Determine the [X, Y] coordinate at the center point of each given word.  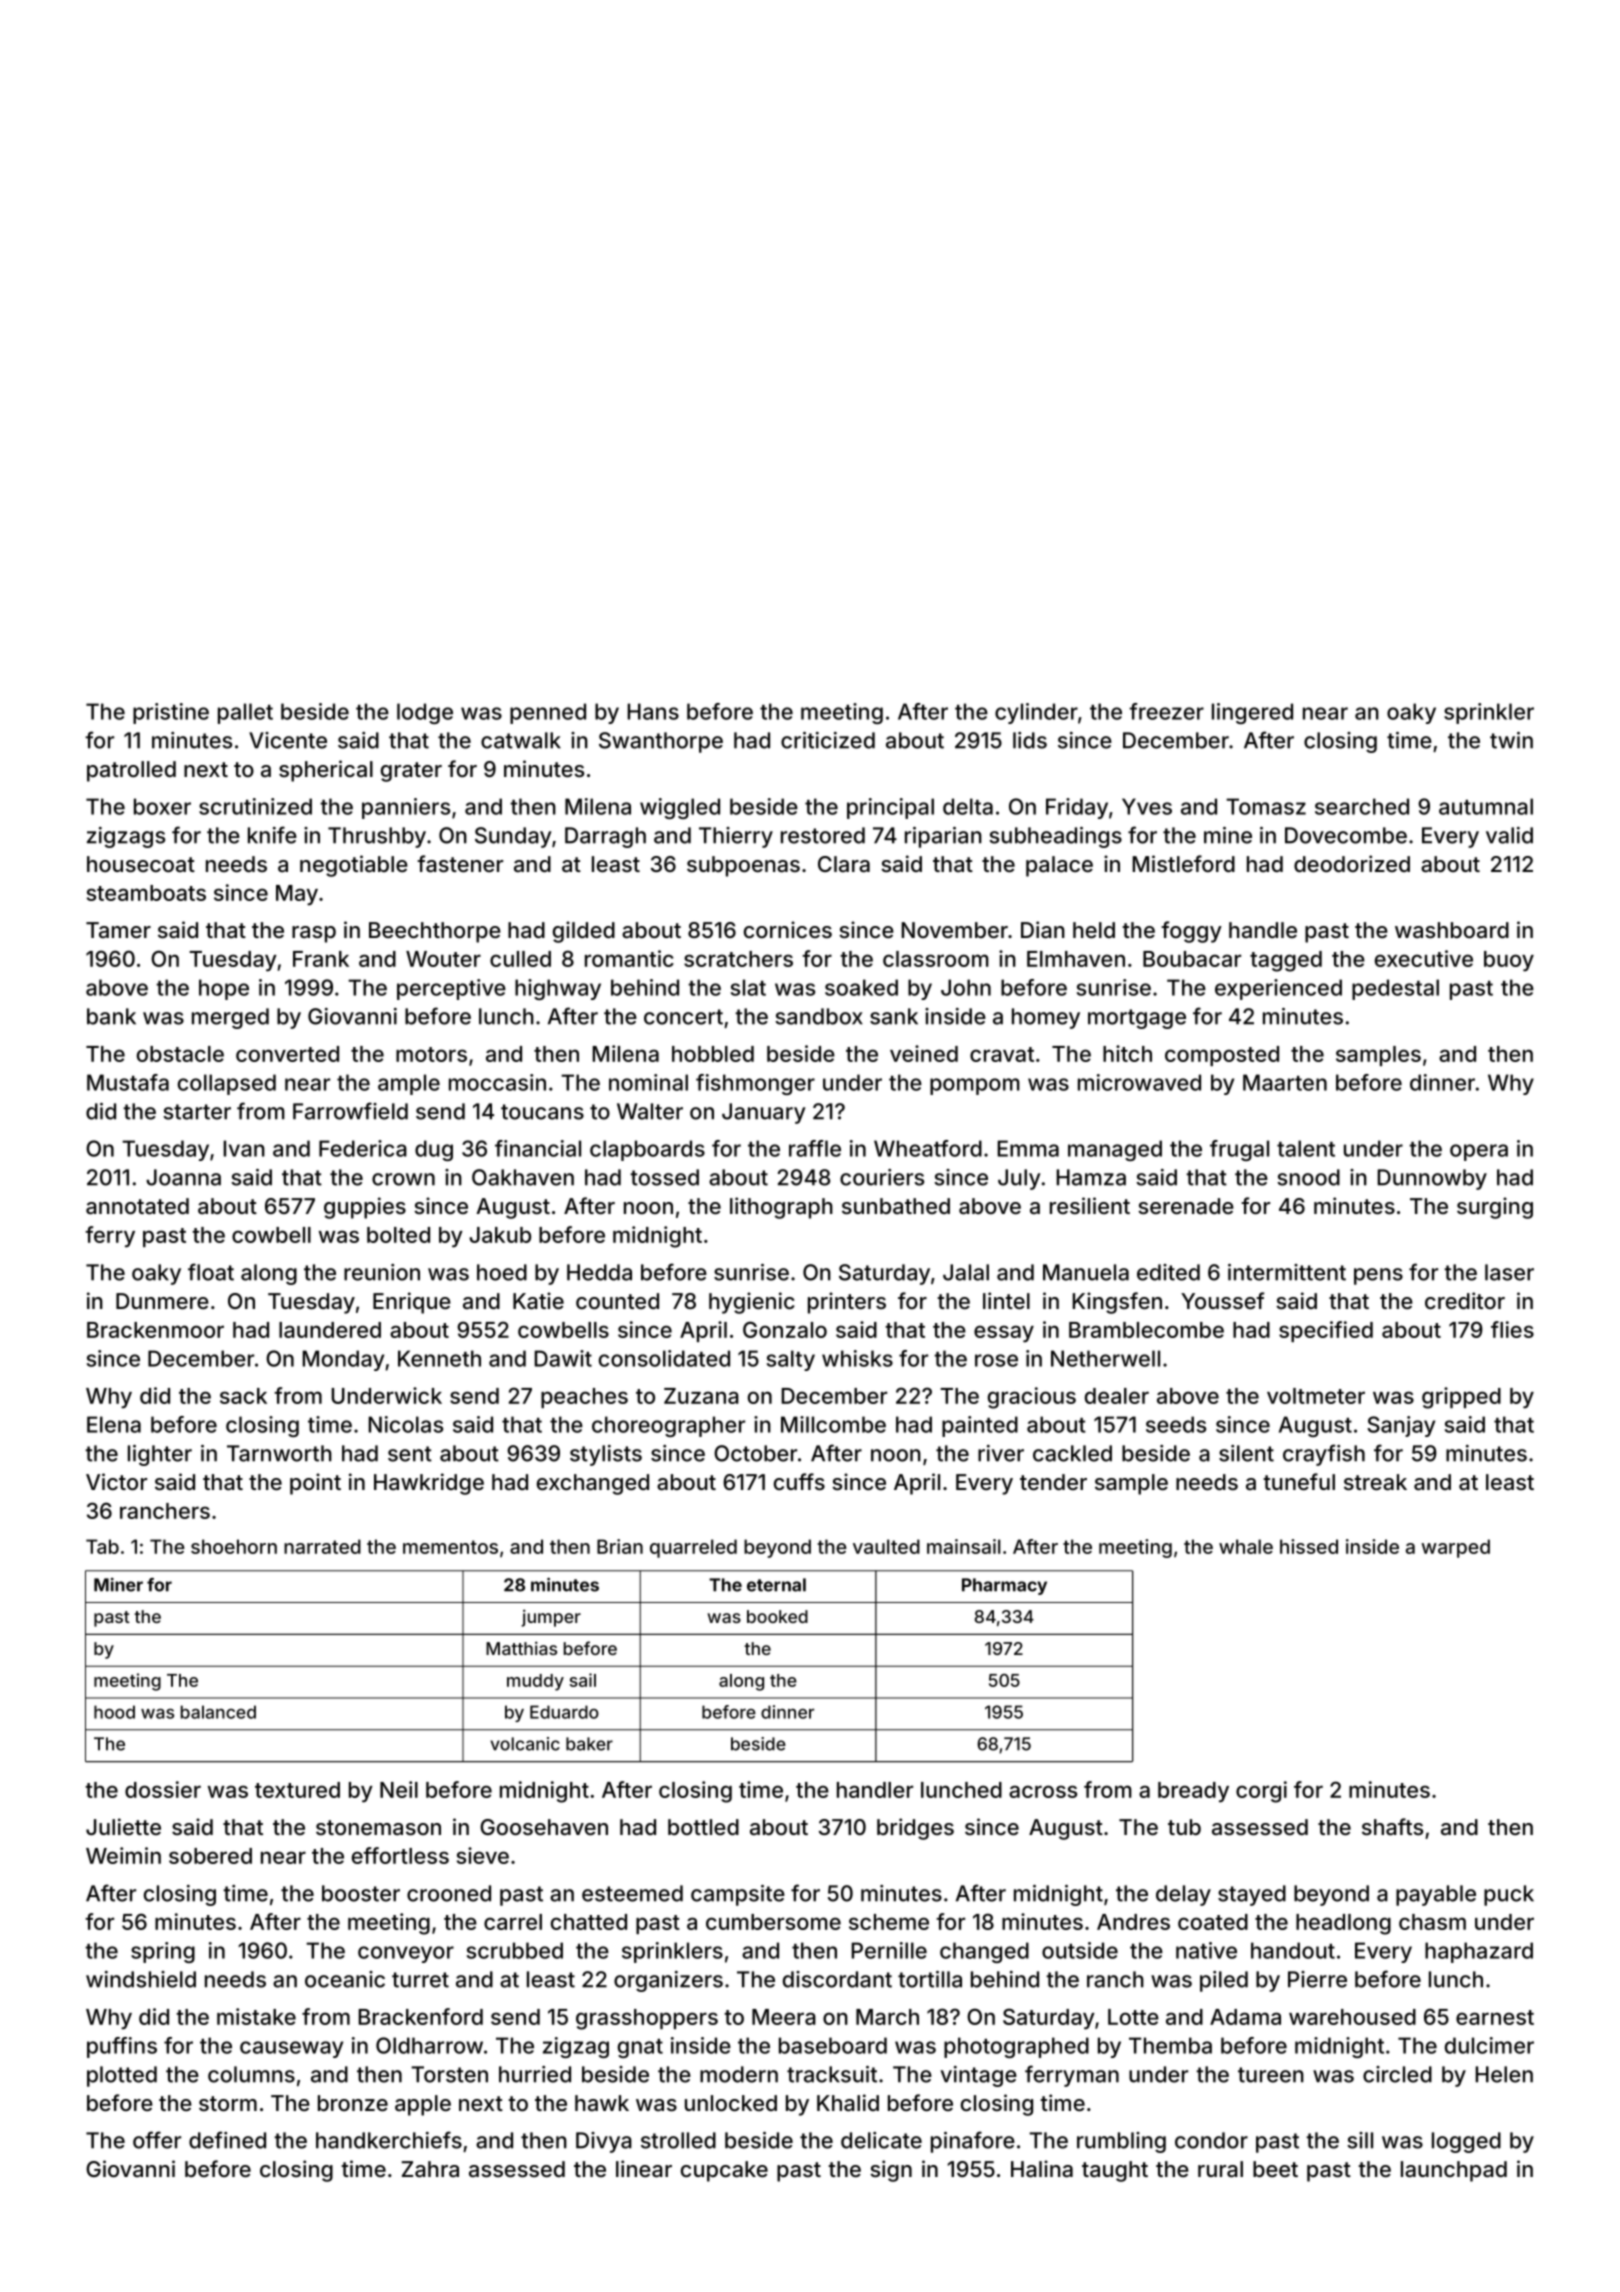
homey [1046, 1018]
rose [996, 1360]
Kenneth [439, 1358]
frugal [1239, 1150]
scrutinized [255, 806]
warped [1455, 1548]
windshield [141, 1979]
